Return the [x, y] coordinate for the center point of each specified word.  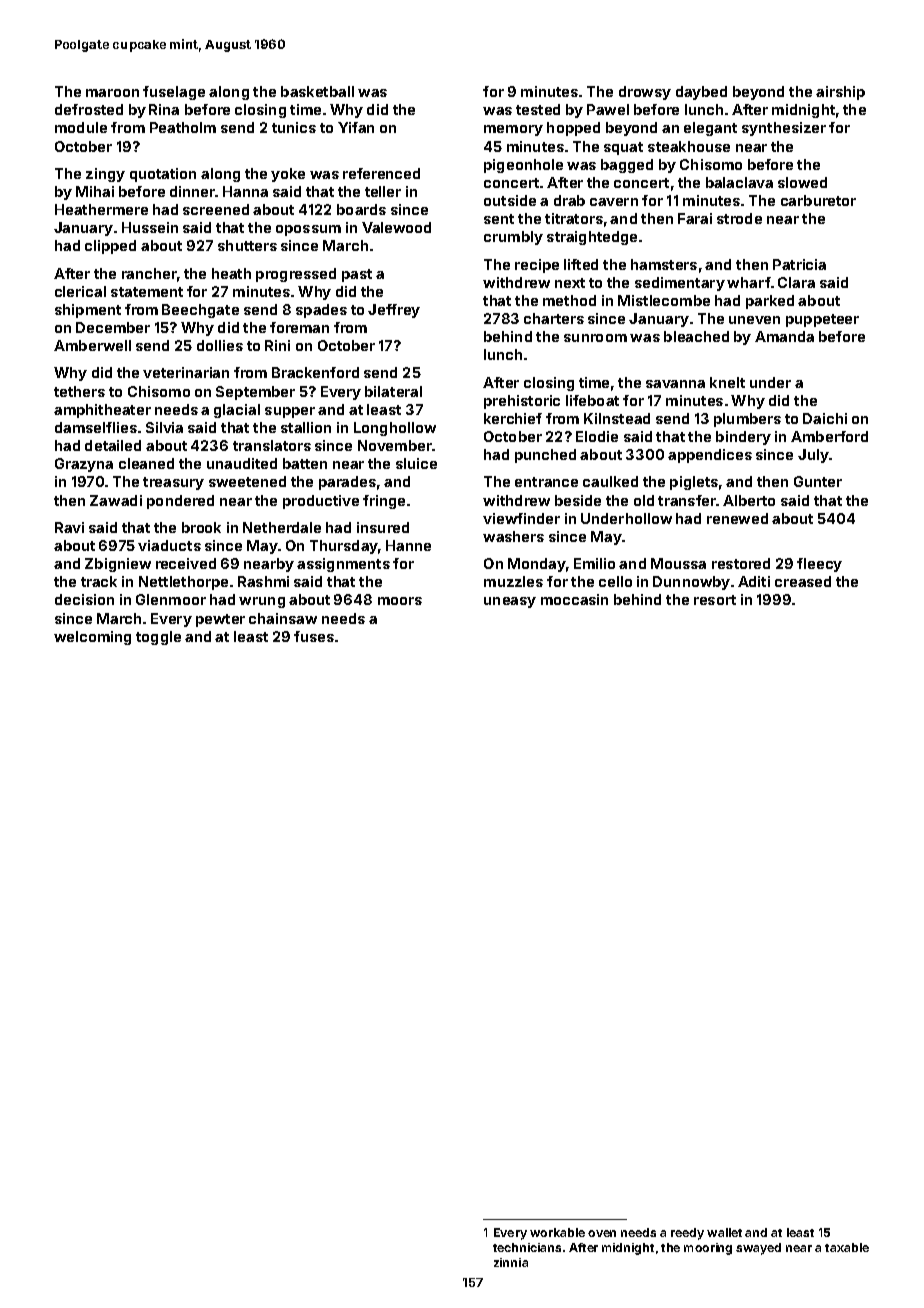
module [81, 127]
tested [538, 109]
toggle [158, 638]
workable [557, 1232]
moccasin [574, 599]
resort [715, 600]
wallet [724, 1232]
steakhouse [689, 146]
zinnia [511, 1262]
